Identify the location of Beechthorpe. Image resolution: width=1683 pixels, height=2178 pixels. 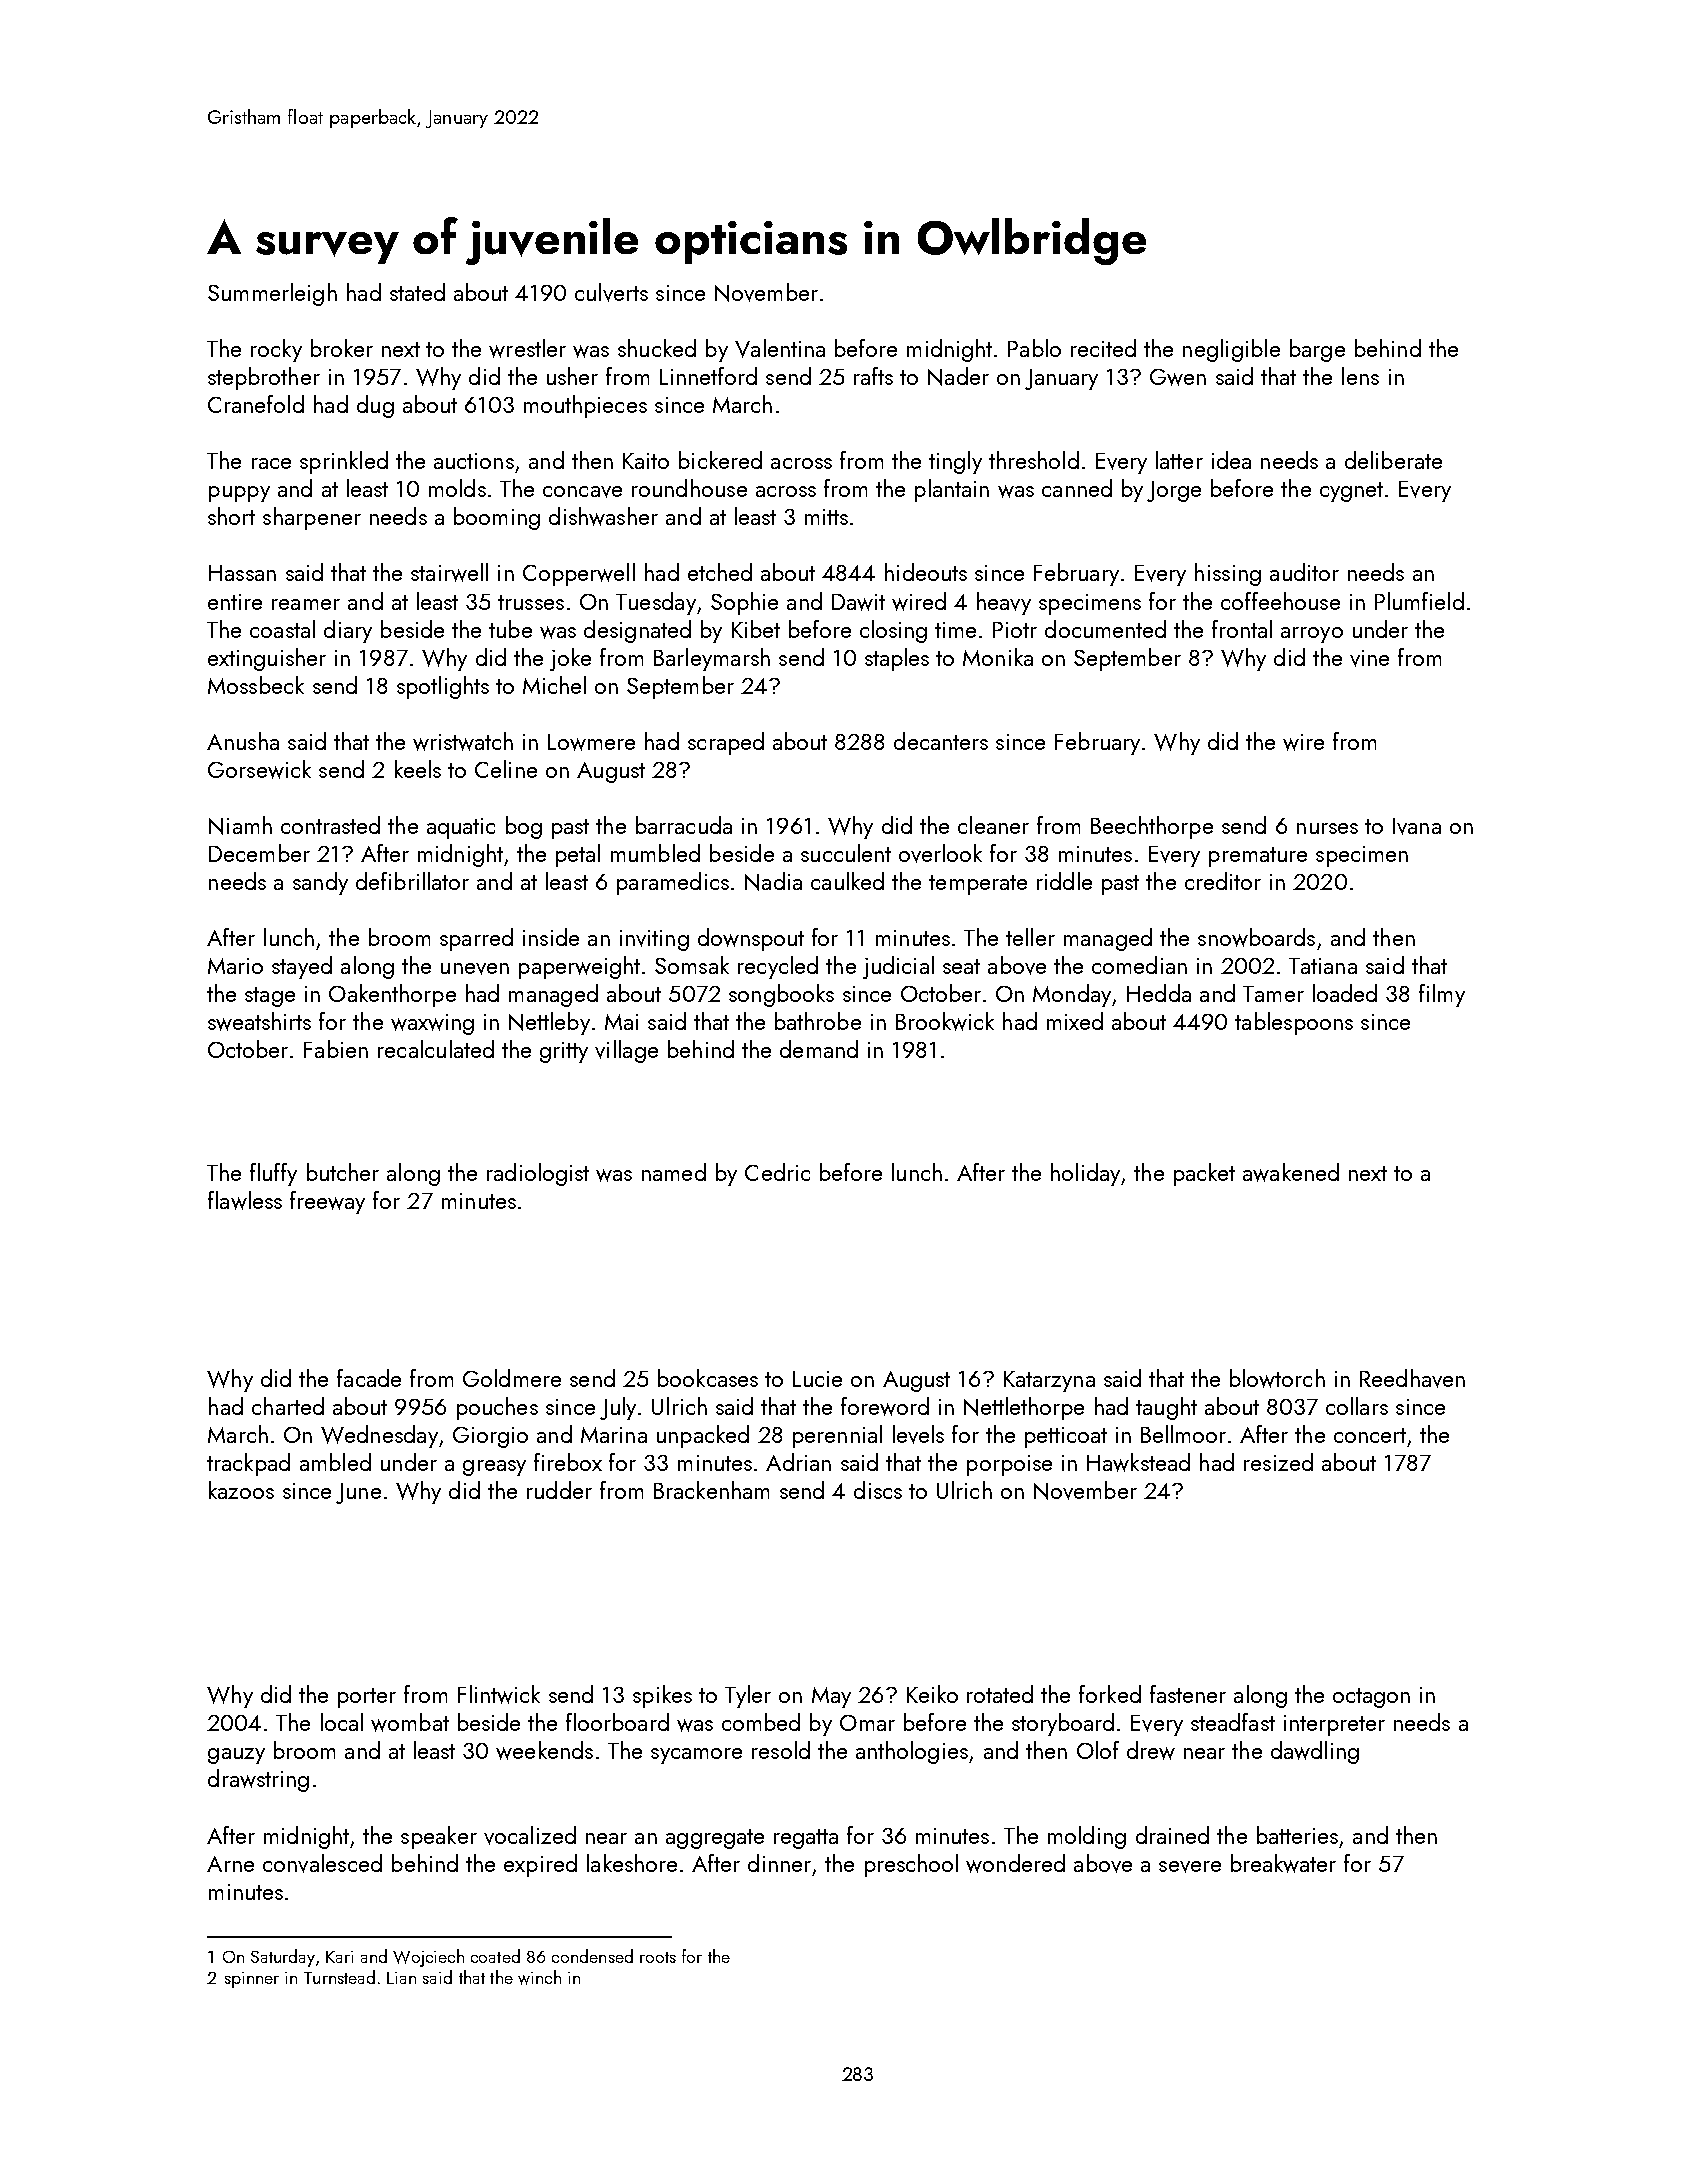
(1152, 827).
